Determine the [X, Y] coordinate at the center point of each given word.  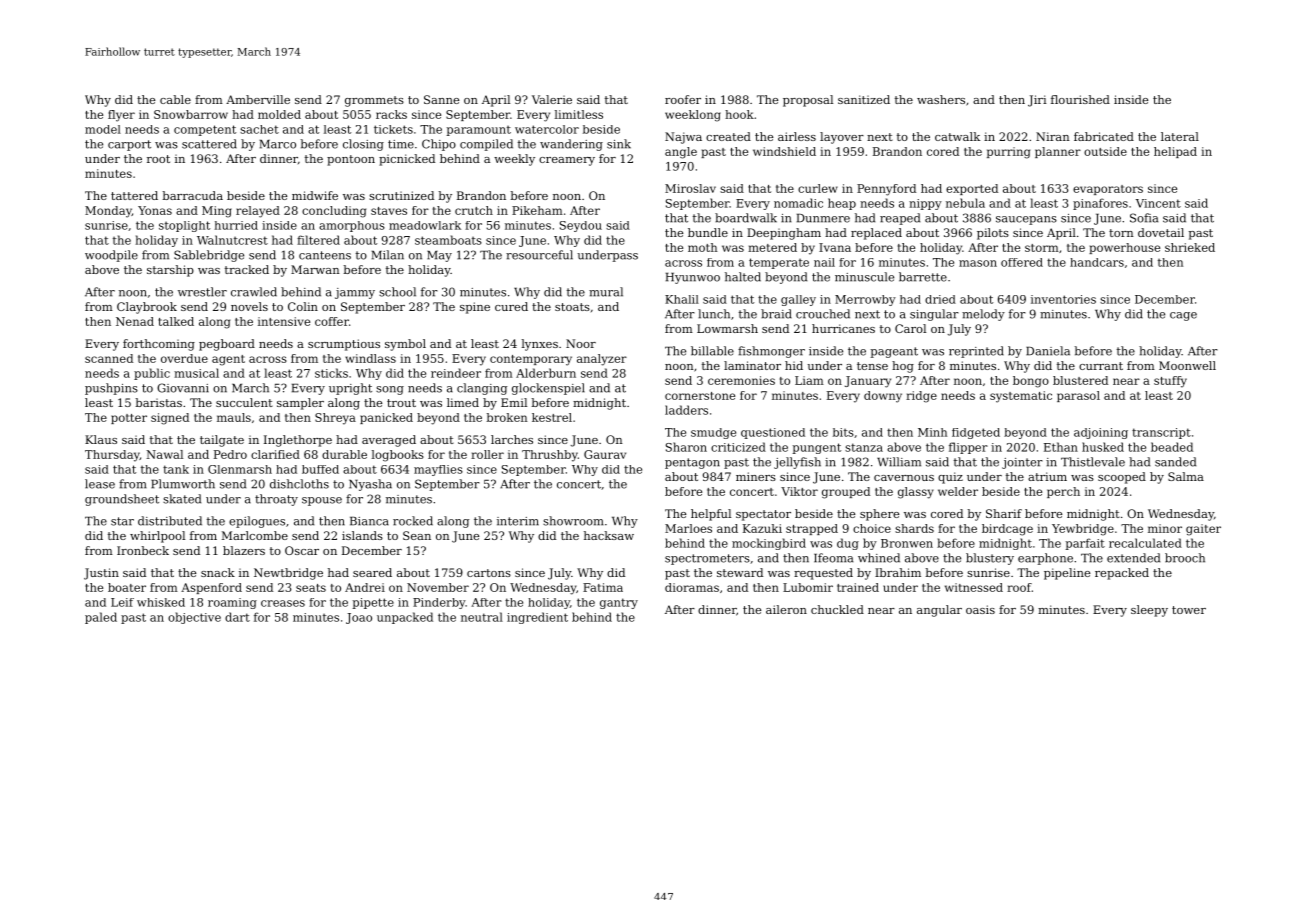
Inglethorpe [298, 441]
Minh [932, 432]
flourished [1080, 99]
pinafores [1100, 204]
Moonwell [1187, 365]
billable [712, 351]
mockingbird [769, 544]
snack [218, 572]
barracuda [192, 195]
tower [1189, 610]
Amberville [258, 99]
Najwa [683, 138]
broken [507, 417]
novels [249, 306]
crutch [474, 210]
